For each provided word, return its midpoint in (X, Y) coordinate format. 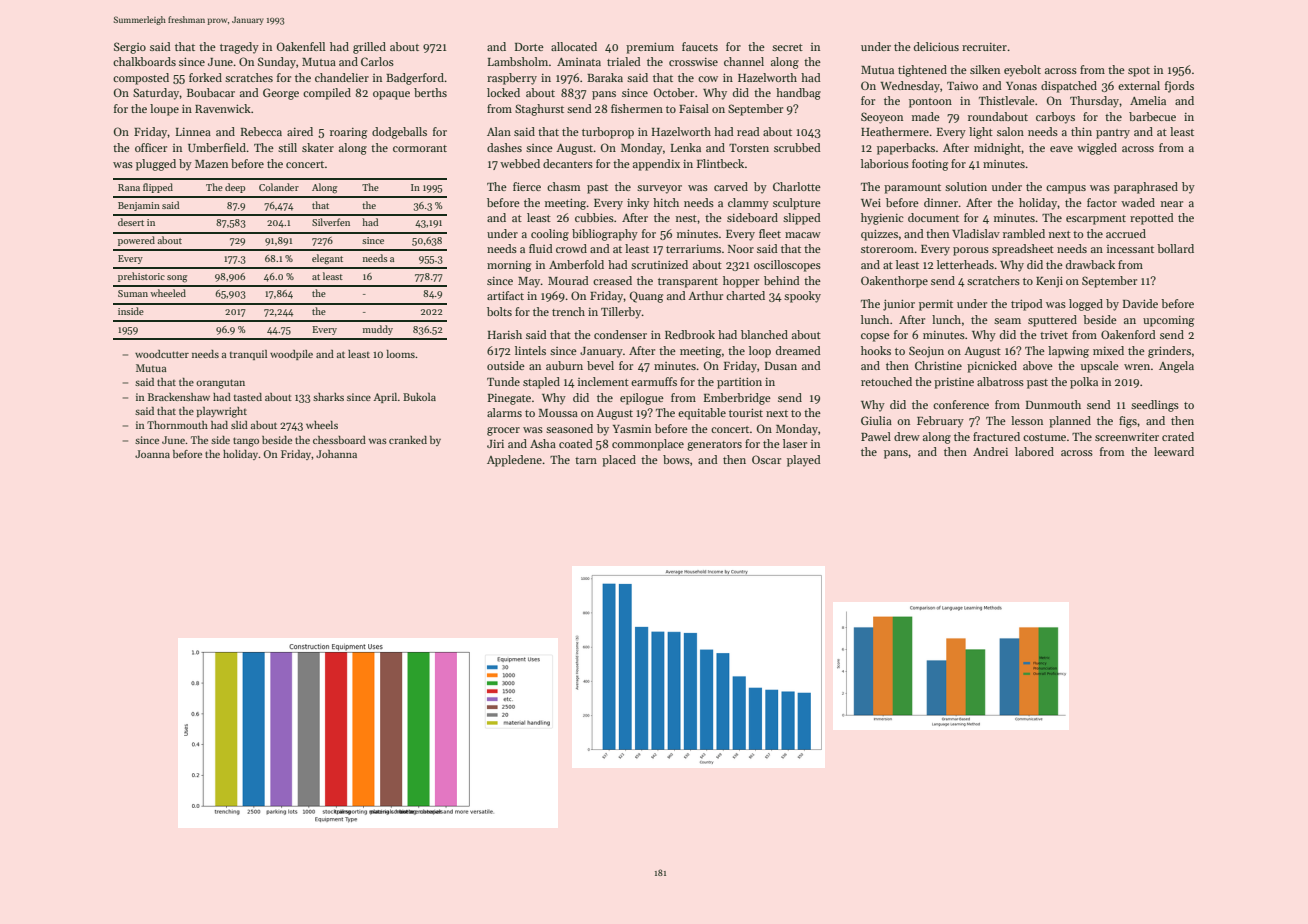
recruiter (984, 47)
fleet (770, 233)
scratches (249, 77)
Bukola (419, 397)
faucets (700, 46)
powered (136, 241)
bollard (1175, 248)
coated (576, 443)
